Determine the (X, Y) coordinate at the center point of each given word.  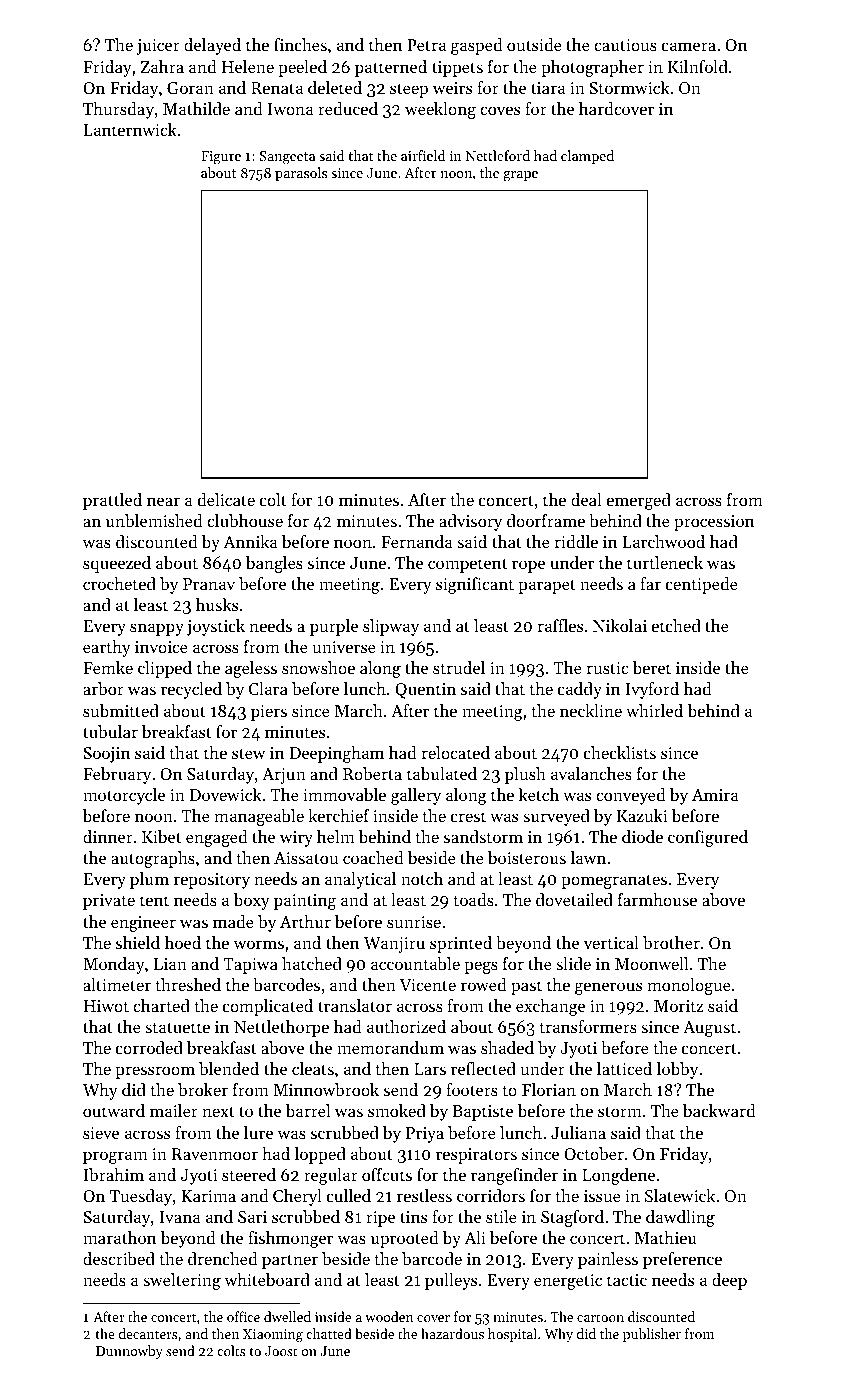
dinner (108, 836)
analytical (360, 880)
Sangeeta (287, 158)
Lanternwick (130, 129)
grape (520, 176)
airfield (423, 155)
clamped (587, 157)
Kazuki (642, 815)
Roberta (372, 773)
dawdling (680, 1218)
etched (676, 625)
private (109, 902)
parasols (301, 174)
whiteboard (267, 1279)
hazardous (452, 1333)
